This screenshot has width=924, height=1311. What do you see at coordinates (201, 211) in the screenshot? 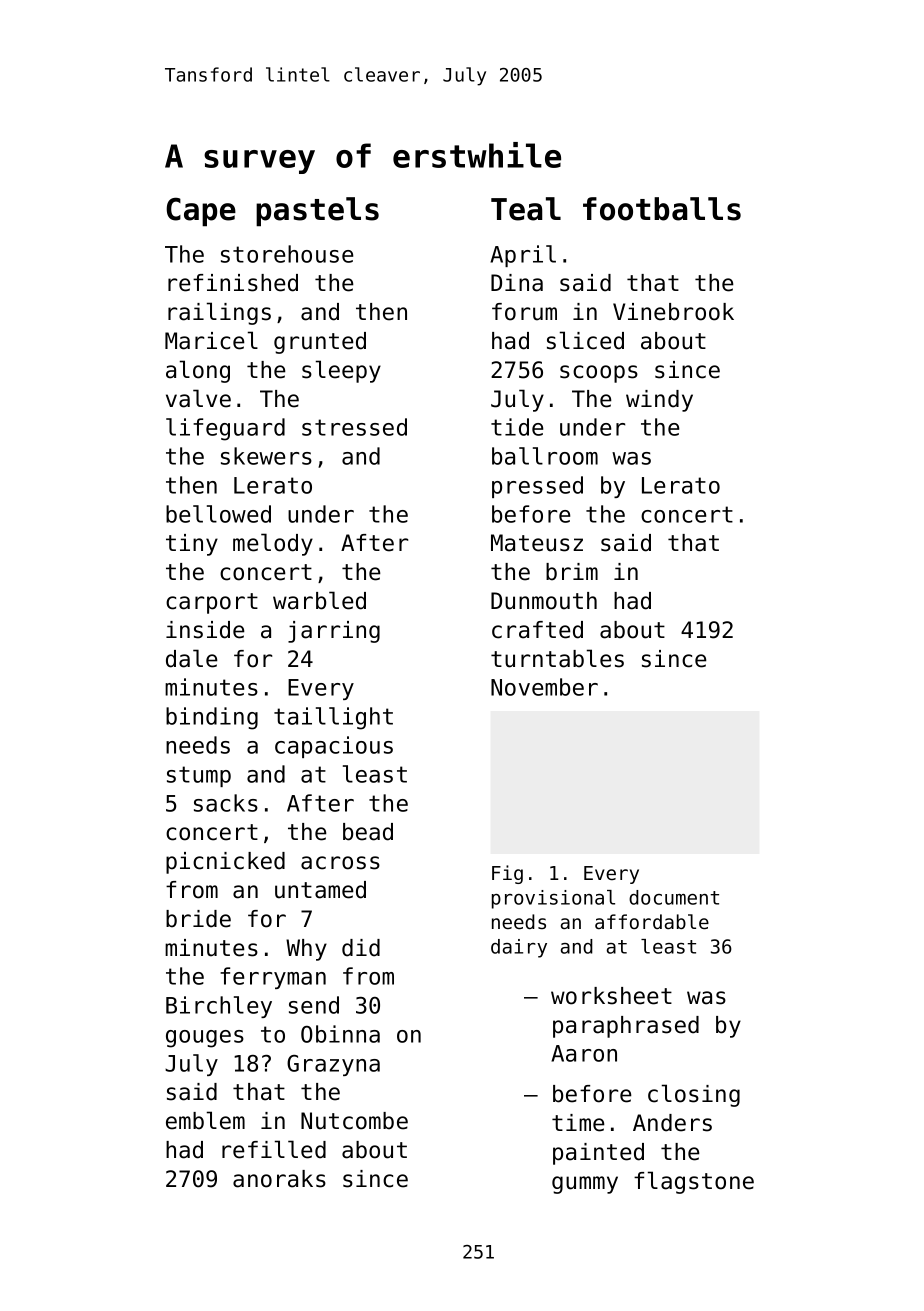
I see `Cape` at bounding box center [201, 211].
